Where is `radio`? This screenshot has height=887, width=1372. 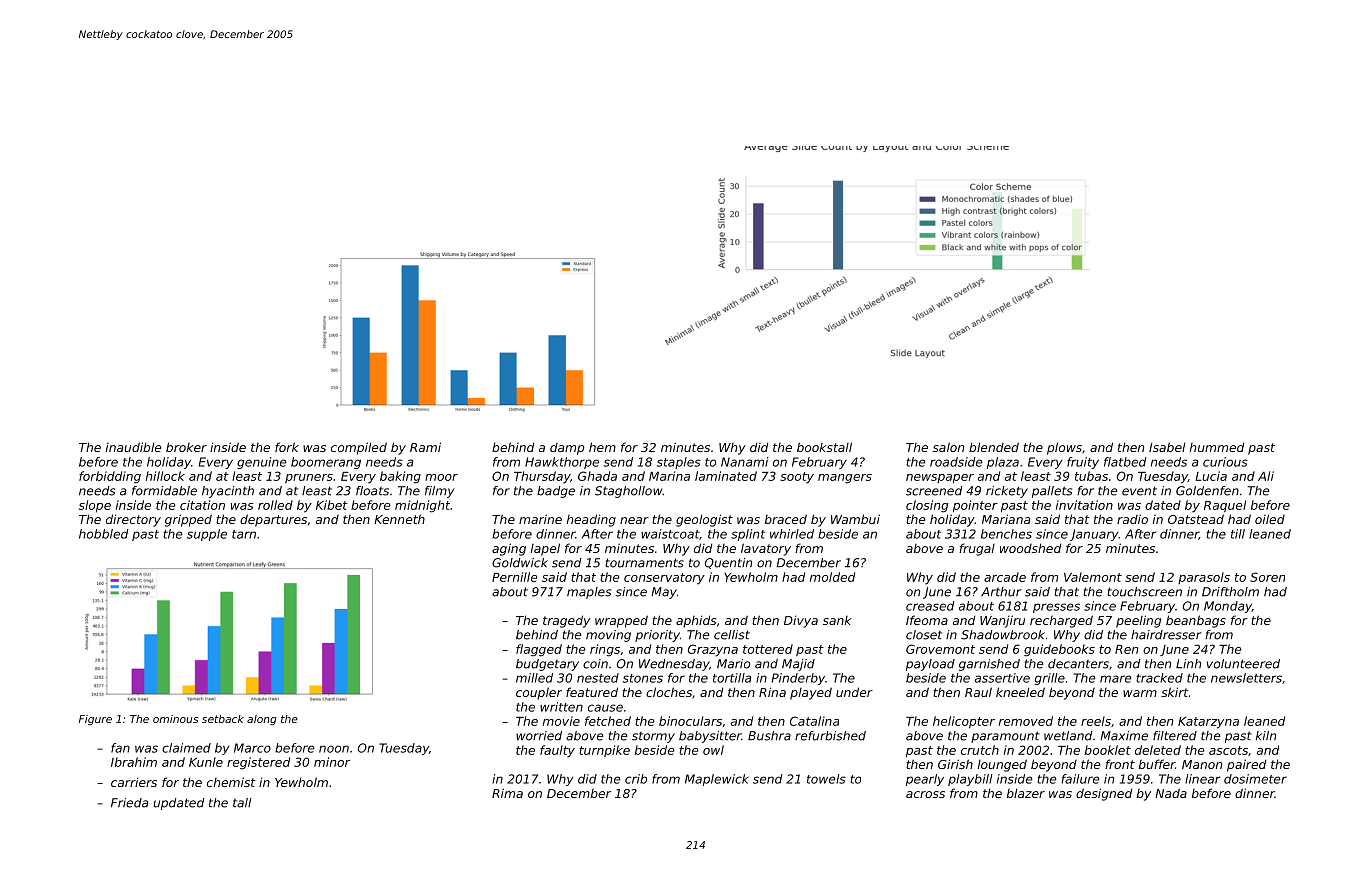
radio is located at coordinates (1132, 519).
